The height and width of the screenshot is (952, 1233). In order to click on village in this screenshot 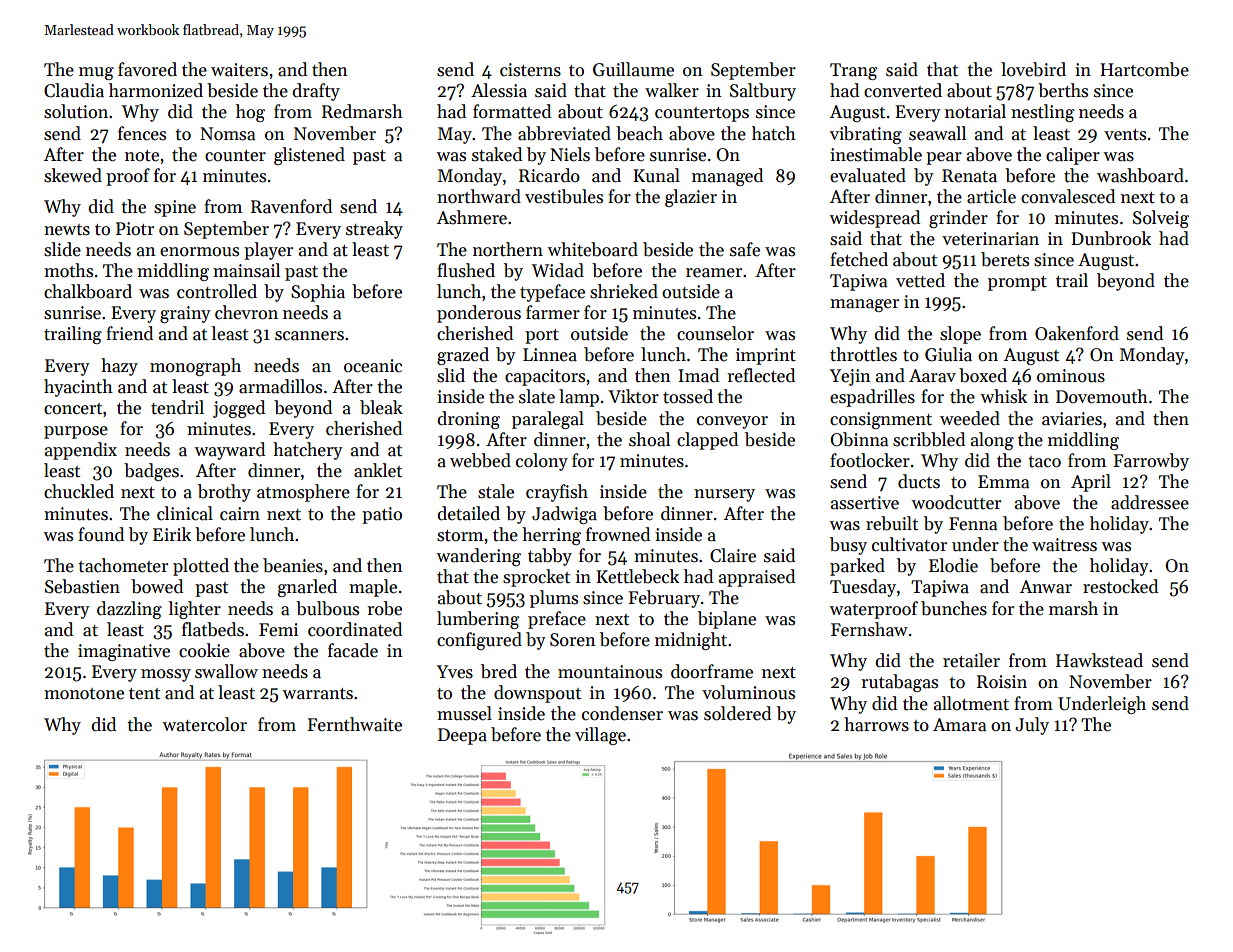, I will do `click(600, 736)`.
